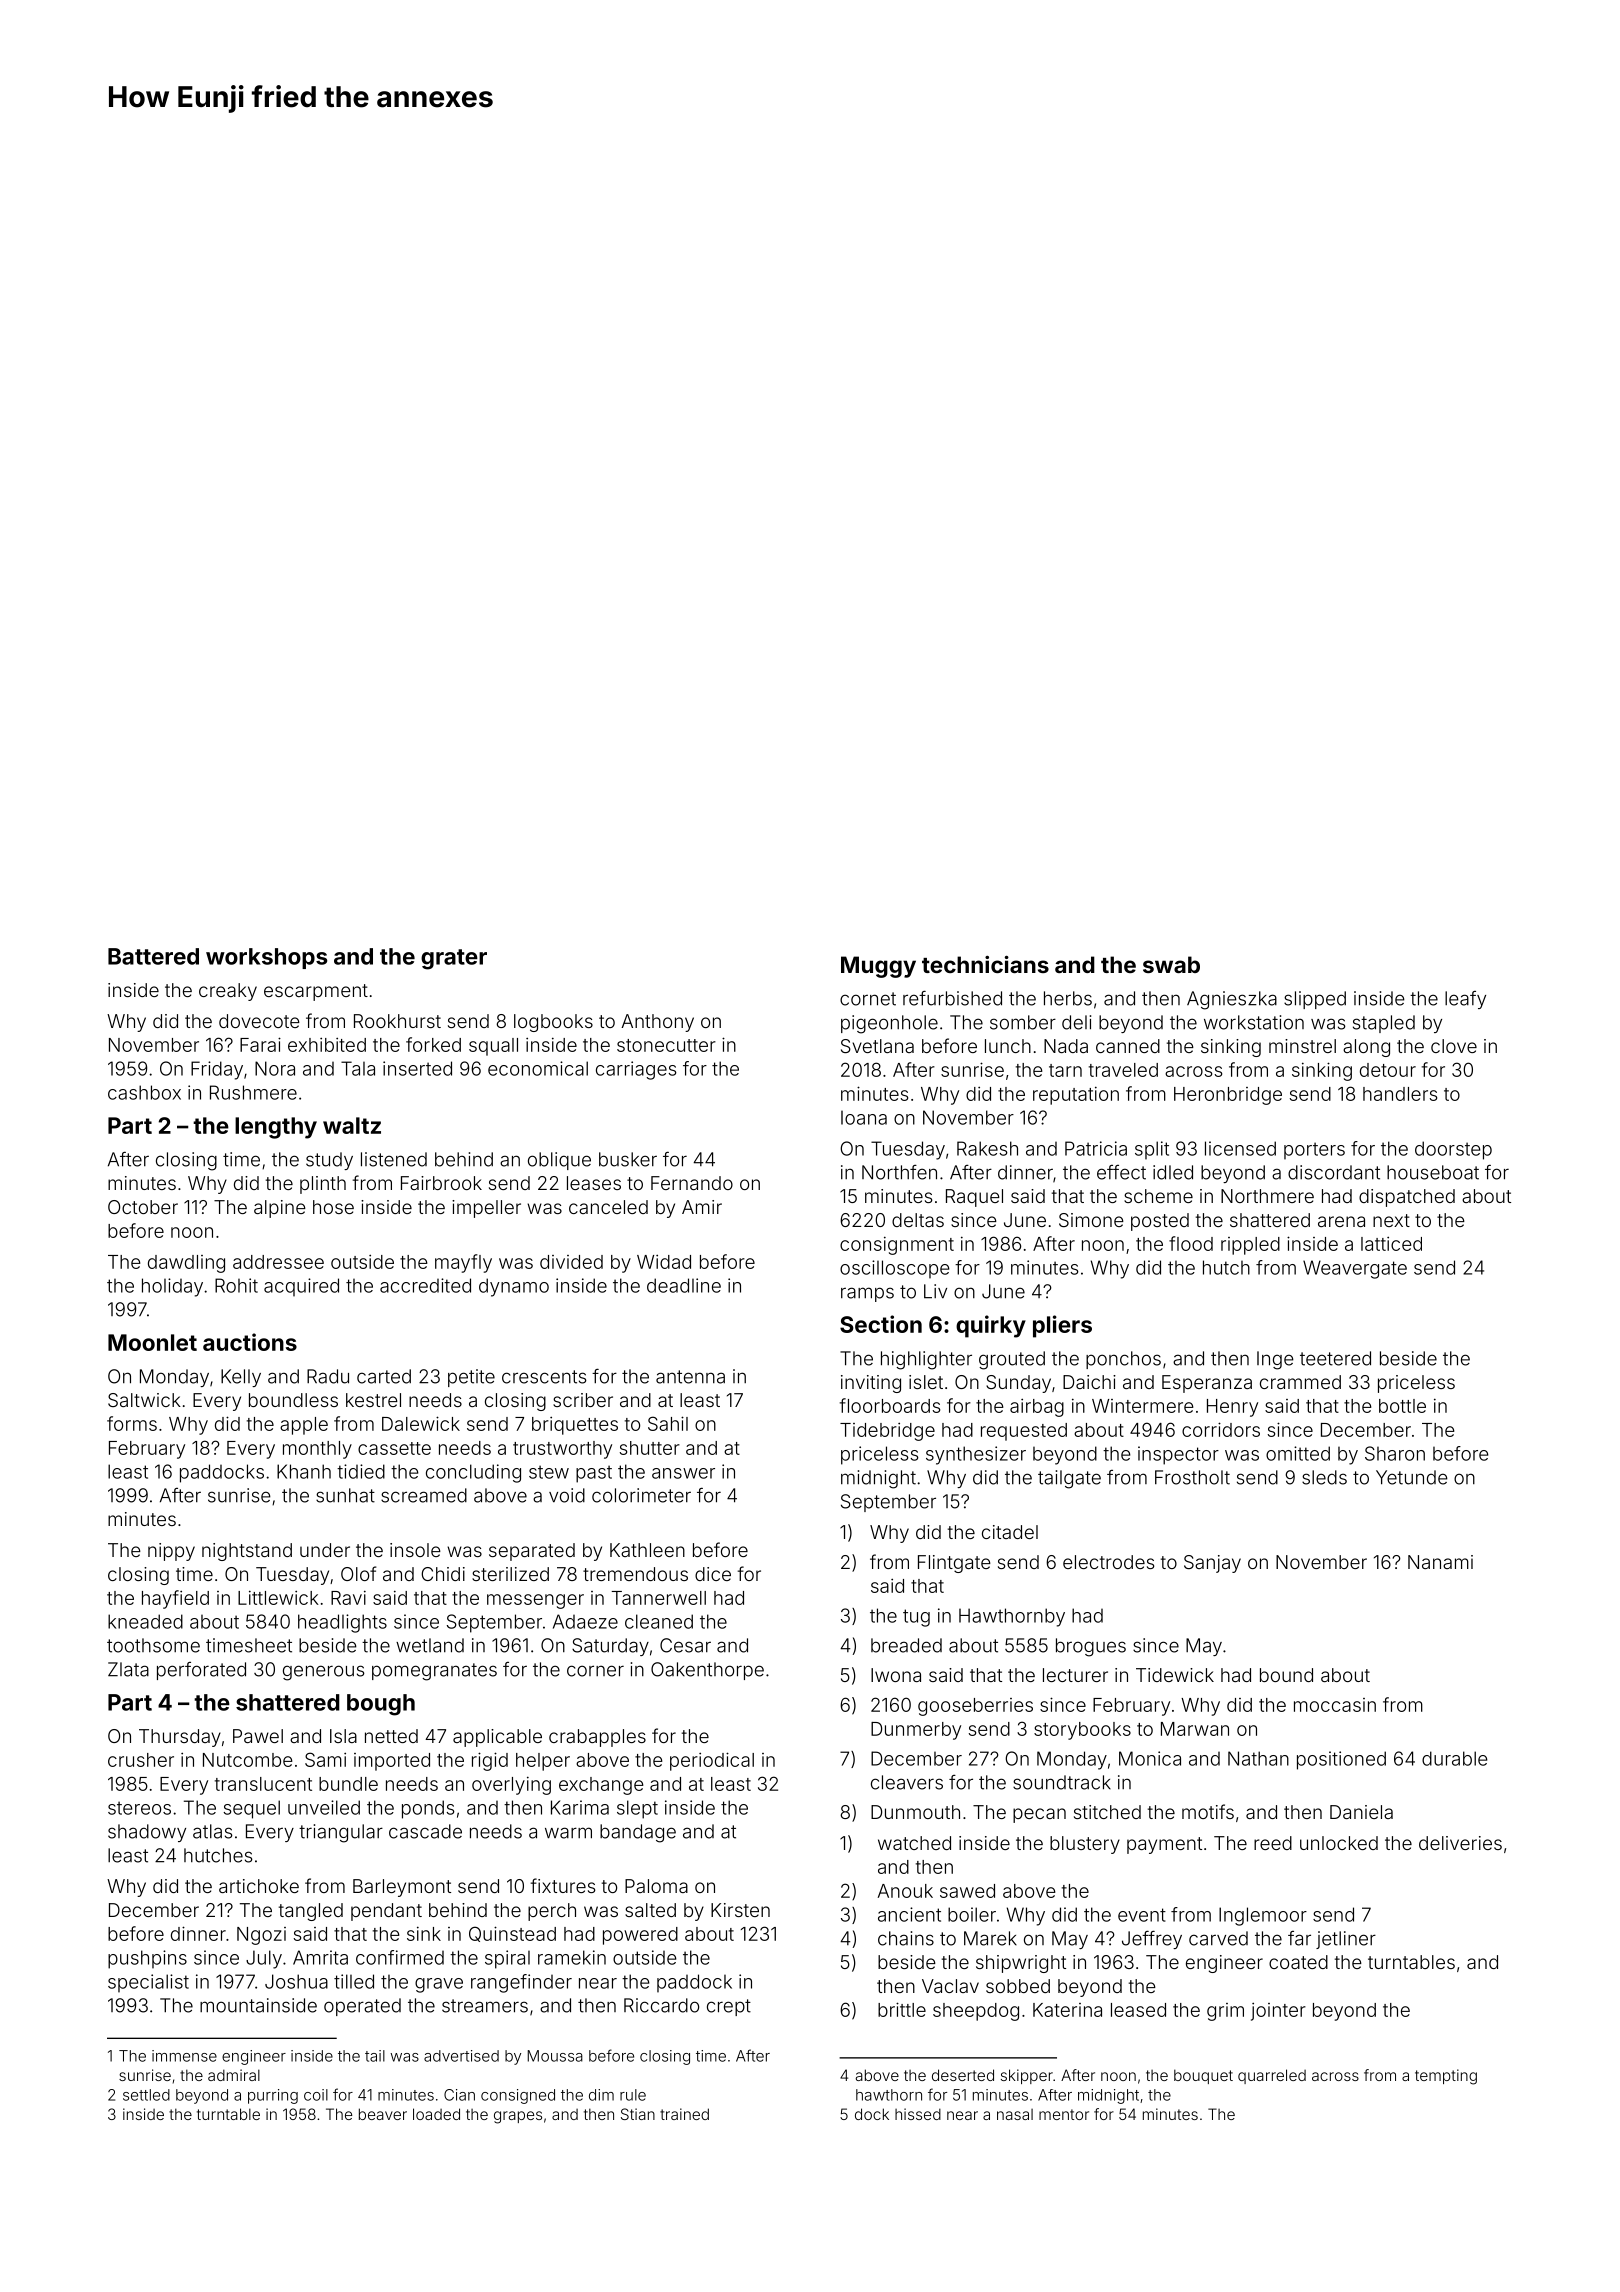 The image size is (1620, 2292). What do you see at coordinates (153, 956) in the document?
I see `Battered` at bounding box center [153, 956].
